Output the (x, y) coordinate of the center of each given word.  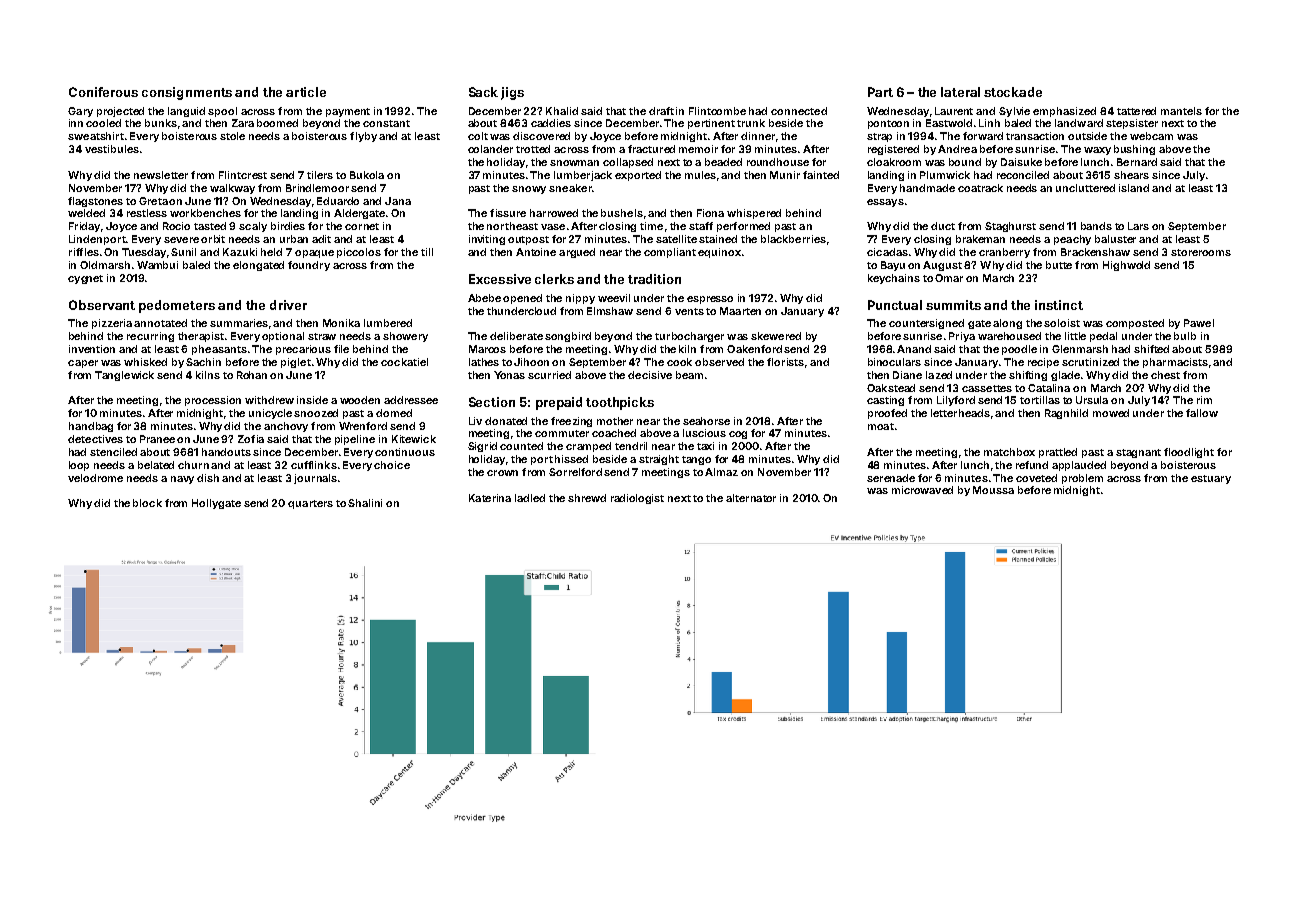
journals (315, 479)
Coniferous (103, 92)
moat (881, 426)
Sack (483, 92)
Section (492, 402)
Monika (341, 323)
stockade (1013, 92)
